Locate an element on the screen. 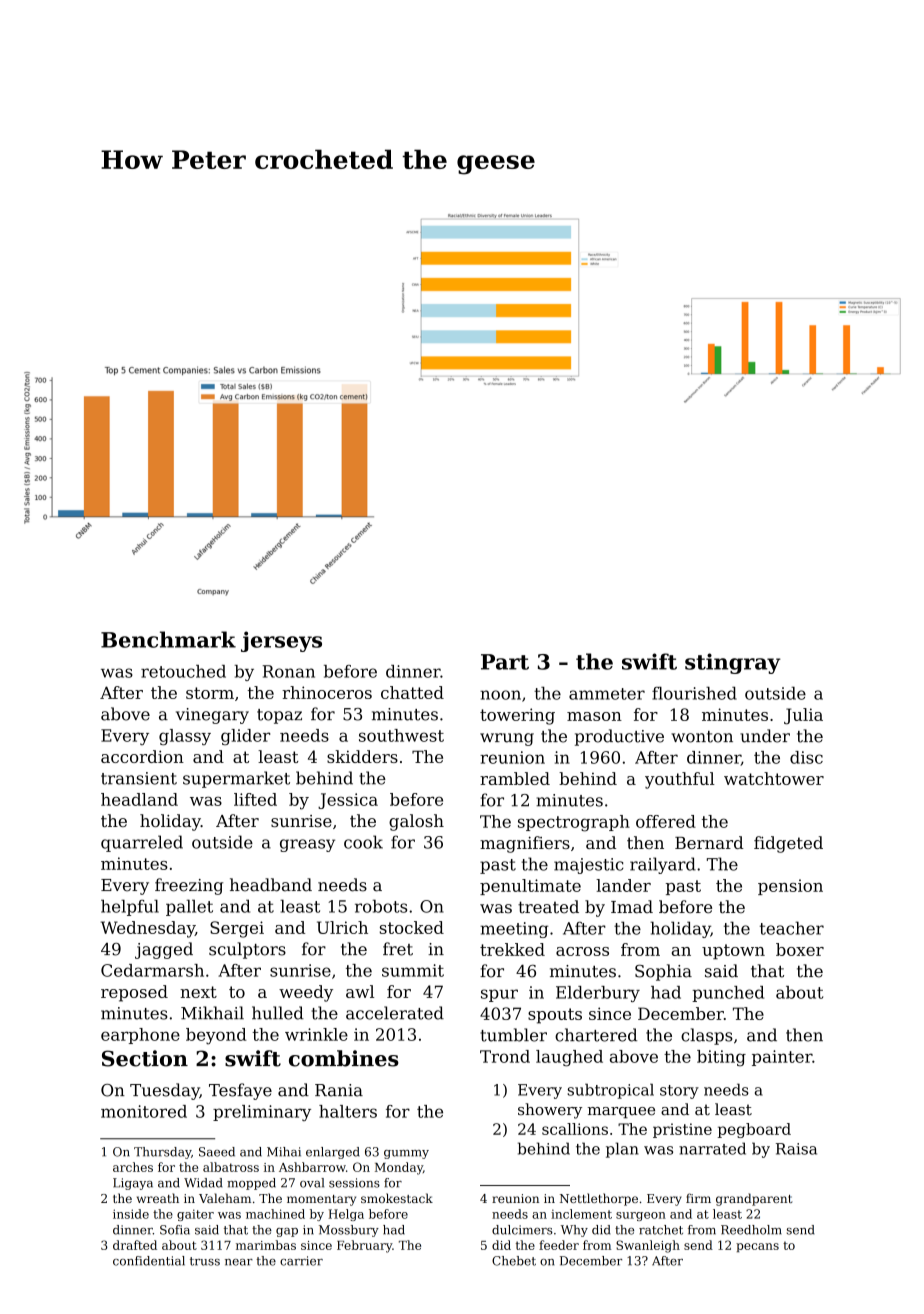  near is located at coordinates (239, 1262).
